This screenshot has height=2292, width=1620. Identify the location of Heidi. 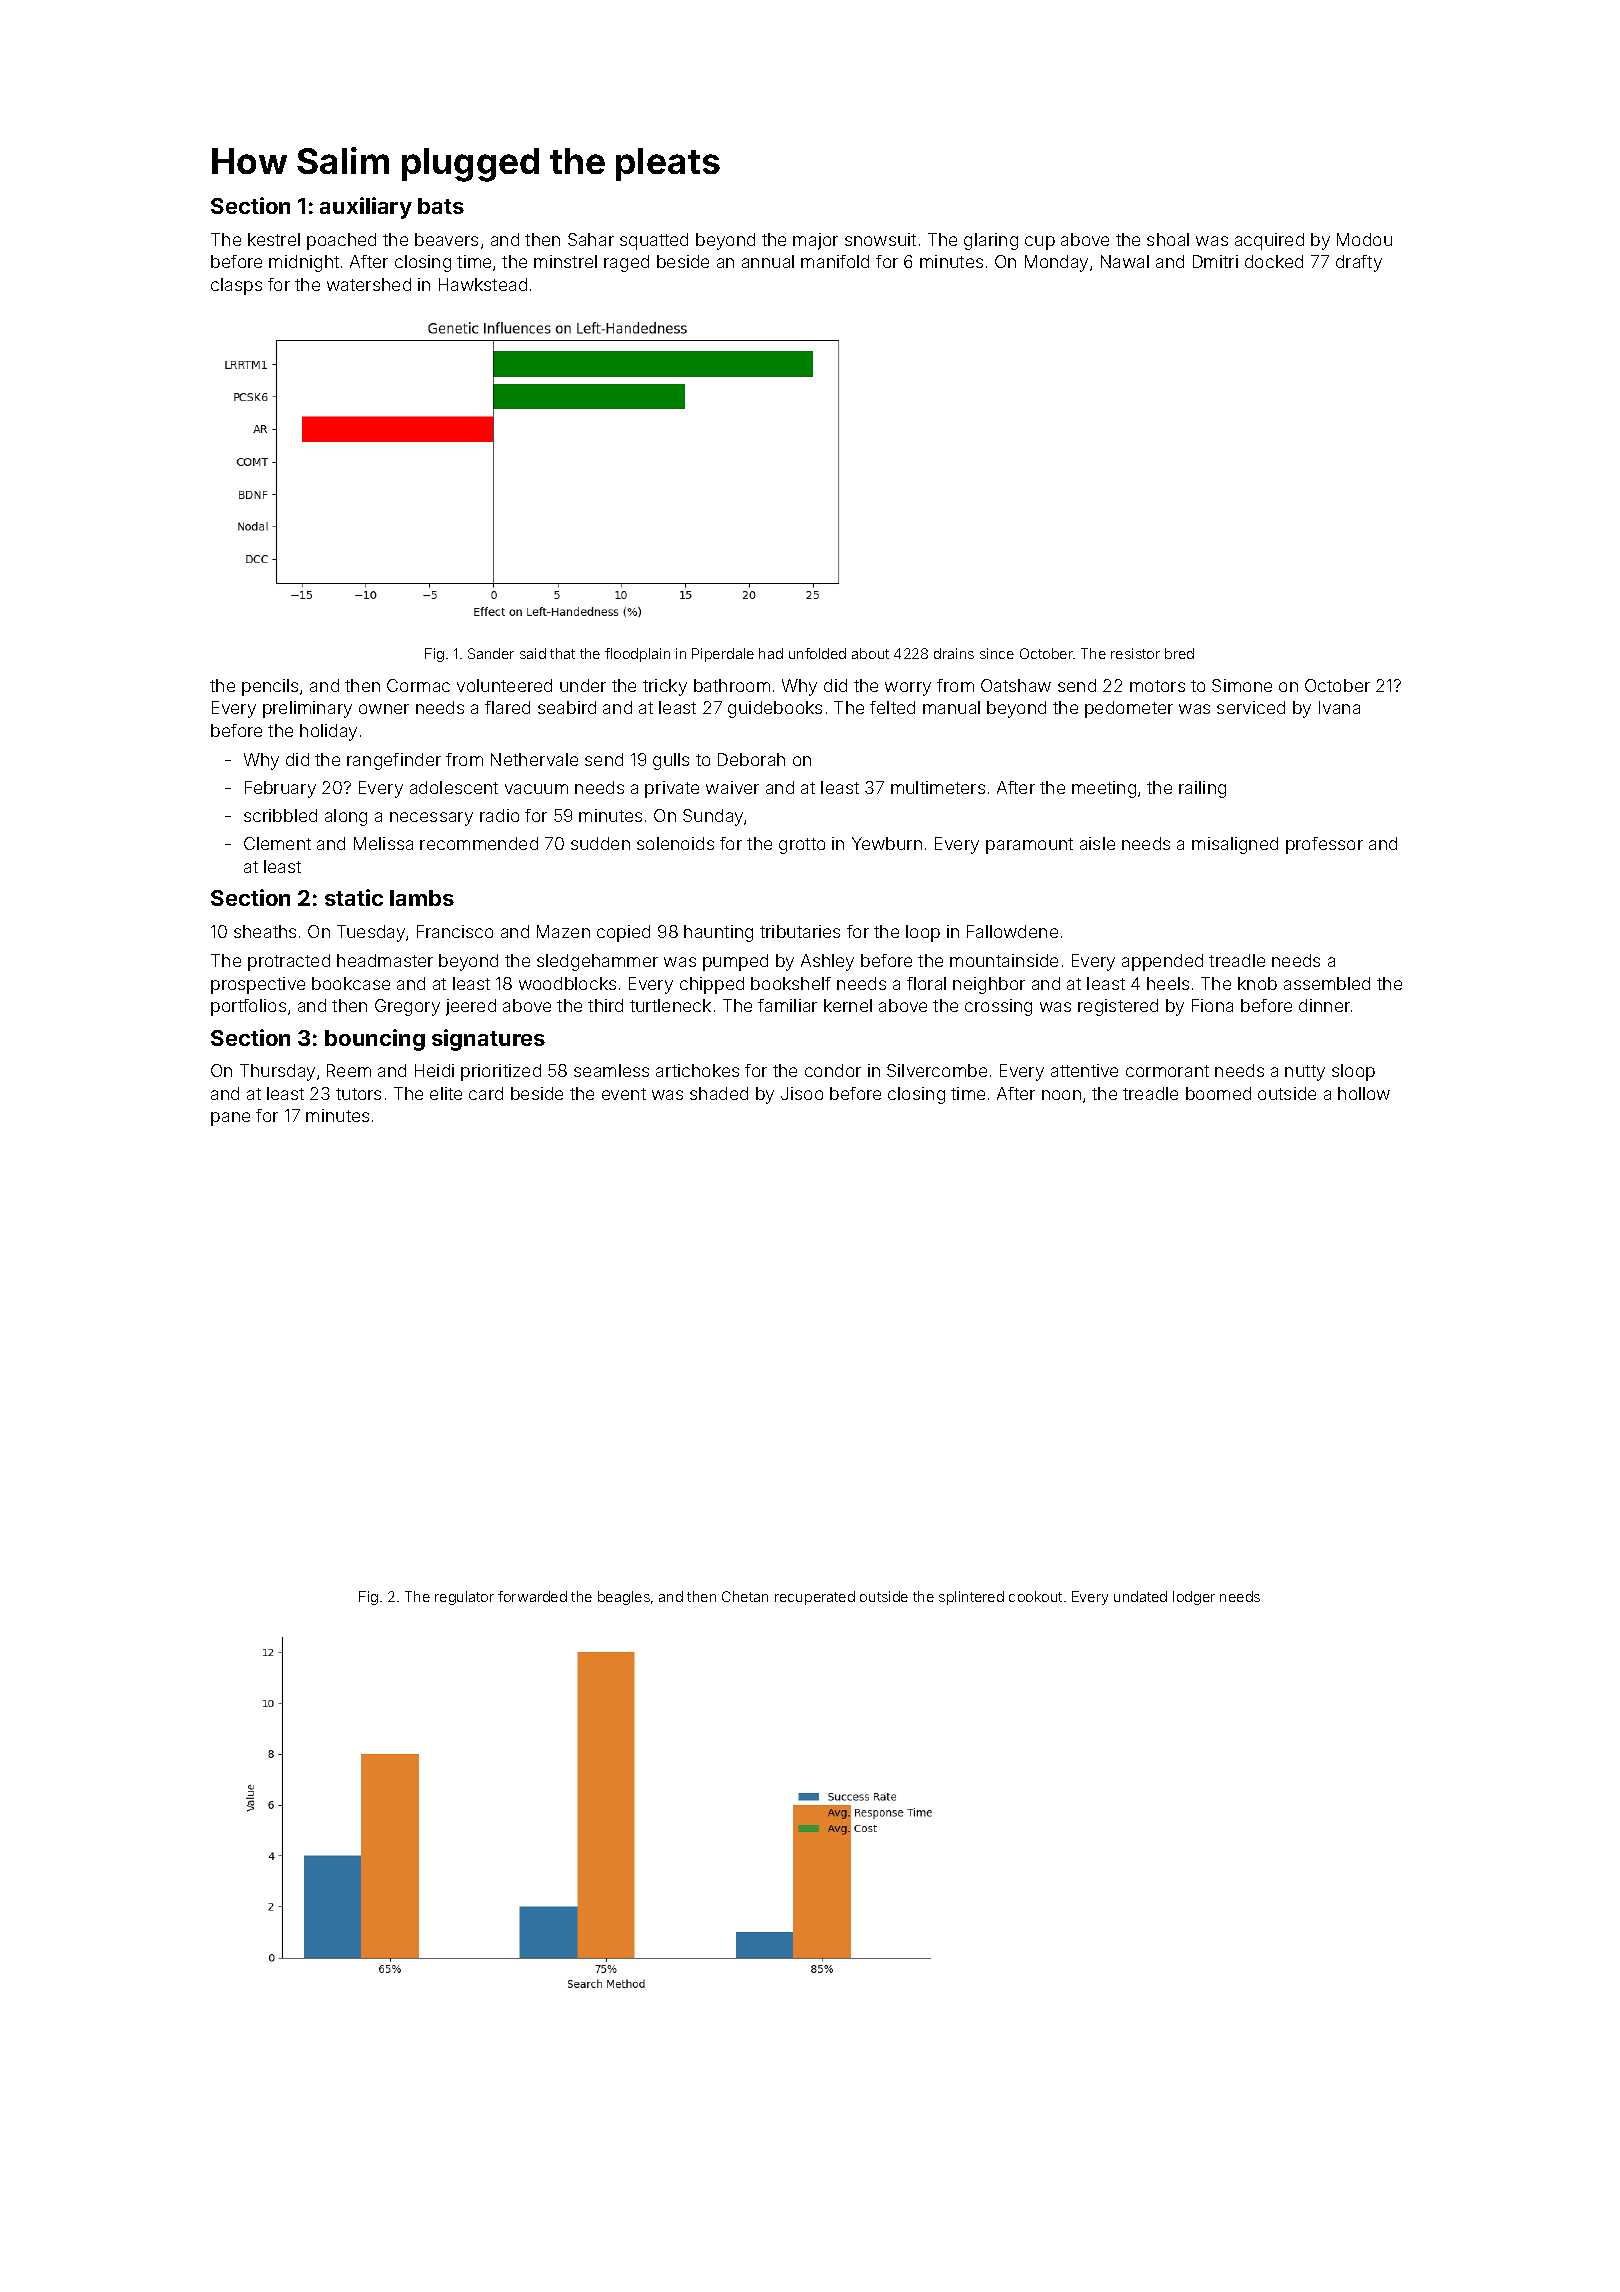
(434, 1070).
